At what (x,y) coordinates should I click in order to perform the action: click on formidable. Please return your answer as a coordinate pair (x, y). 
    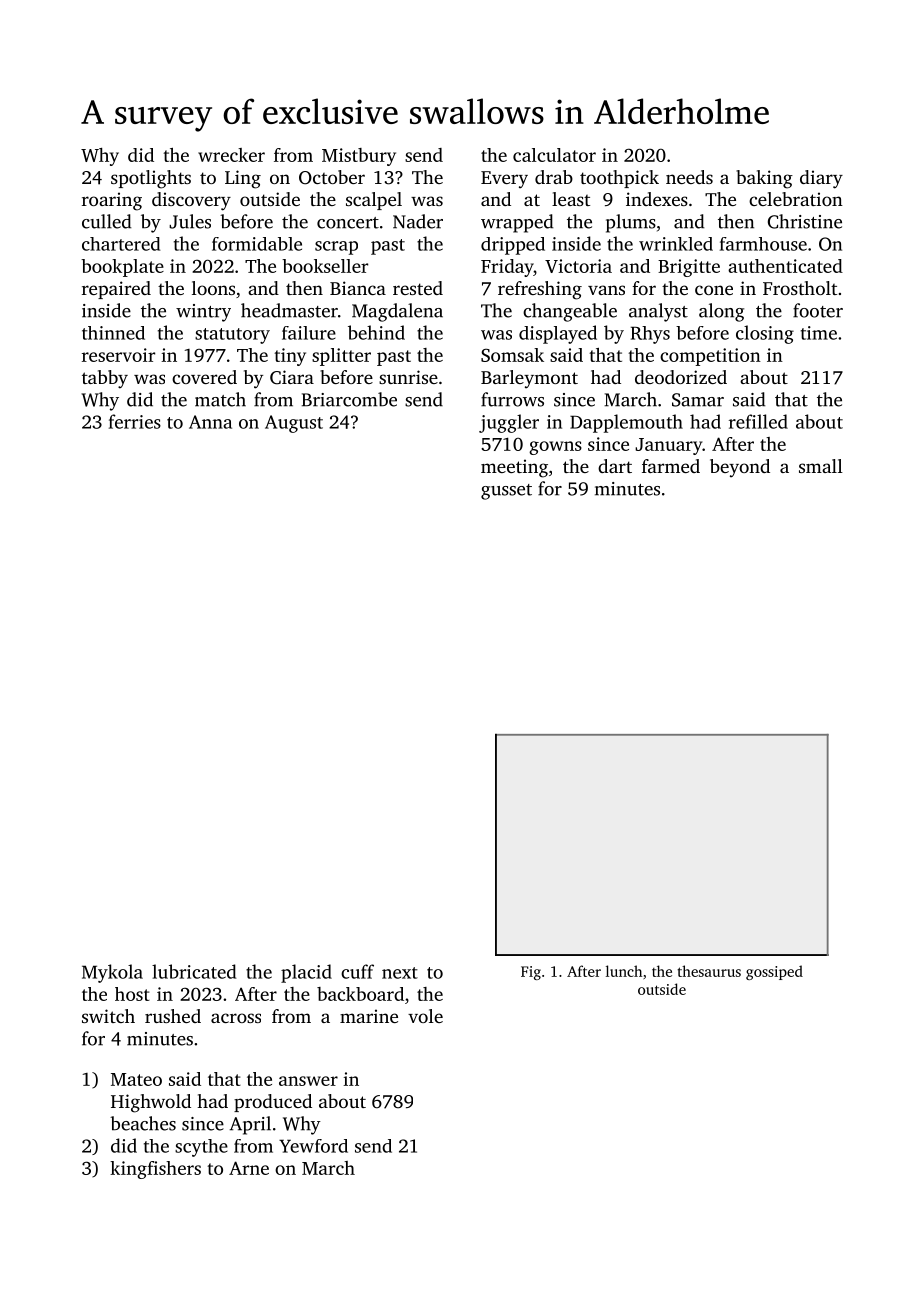
    Looking at the image, I should click on (257, 244).
